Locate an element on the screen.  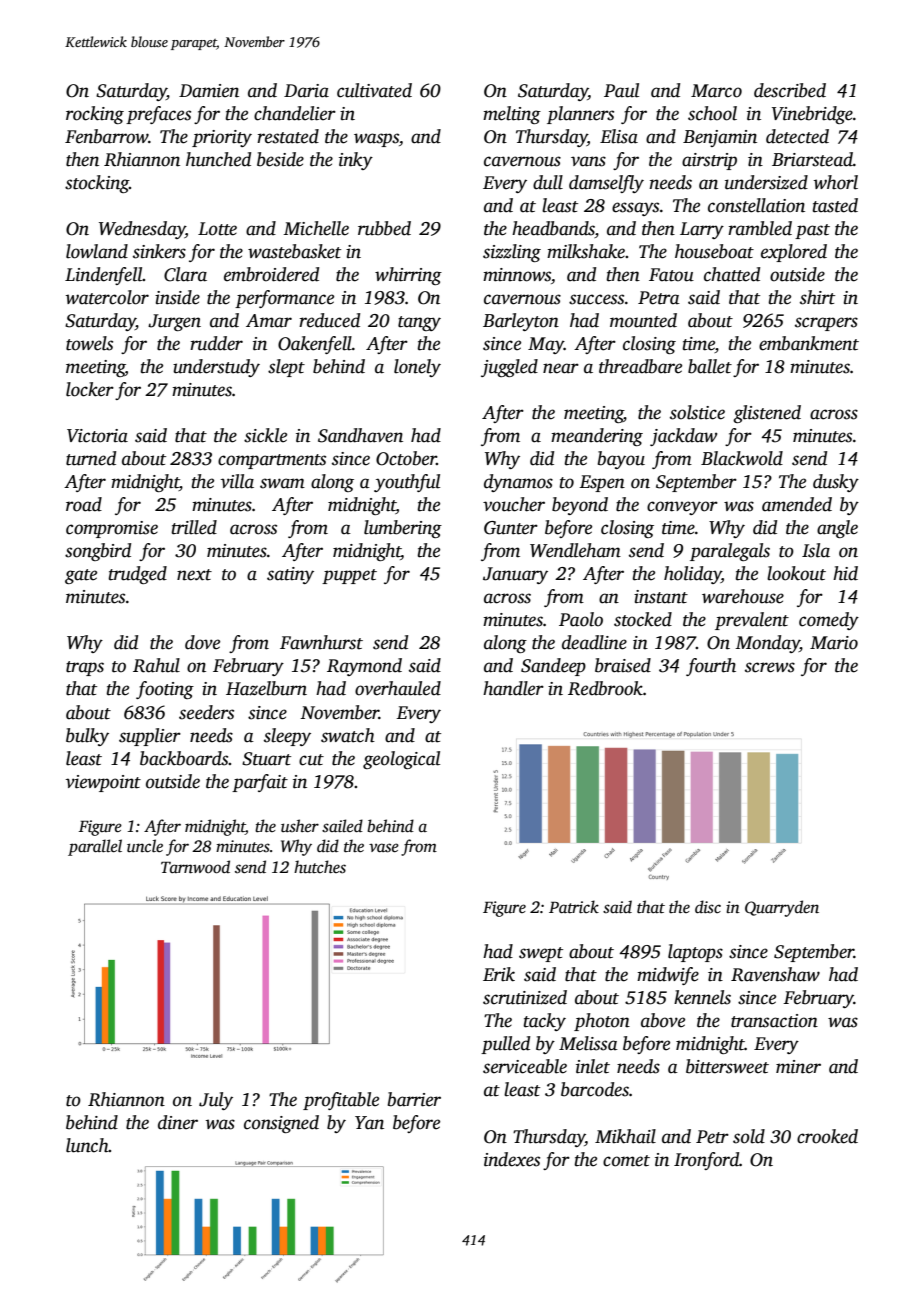
Tarnwood is located at coordinates (195, 867).
